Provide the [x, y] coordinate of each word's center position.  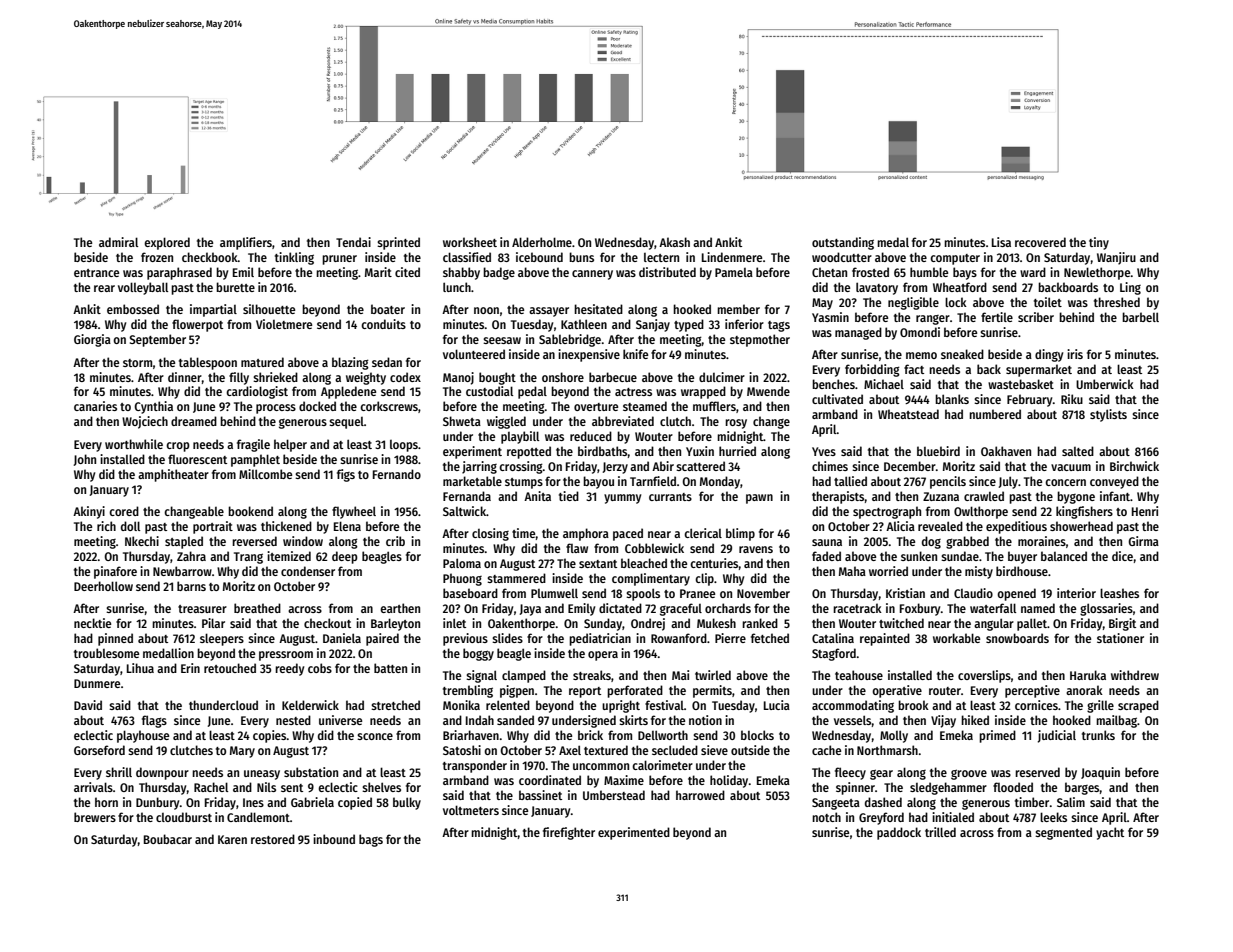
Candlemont [258, 817]
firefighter [569, 833]
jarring [479, 467]
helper [290, 445]
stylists [1108, 415]
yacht [1110, 833]
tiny [1099, 243]
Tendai [353, 242]
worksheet [470, 242]
